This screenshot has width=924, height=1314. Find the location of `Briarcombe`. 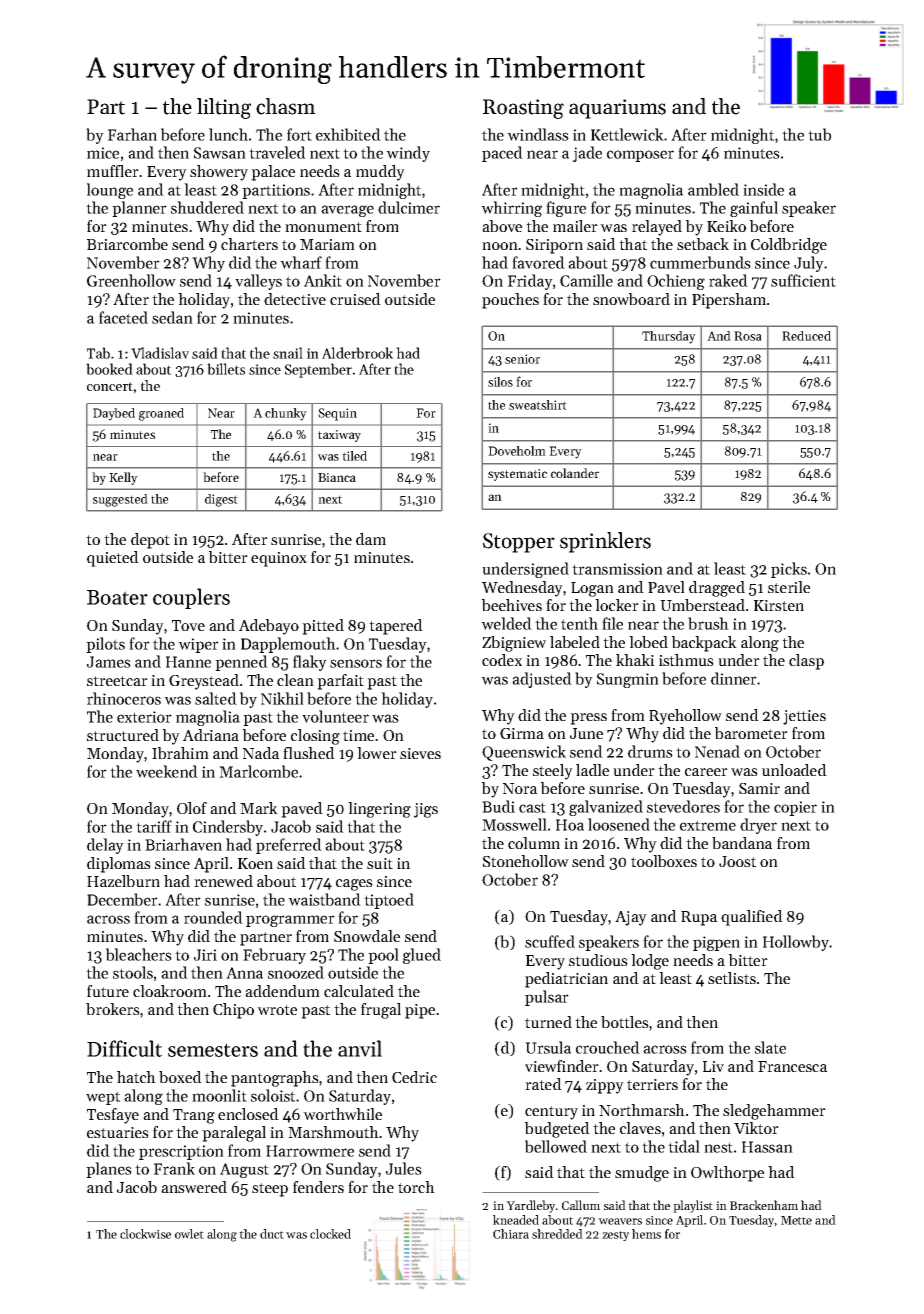

Briarcombe is located at coordinates (127, 244).
